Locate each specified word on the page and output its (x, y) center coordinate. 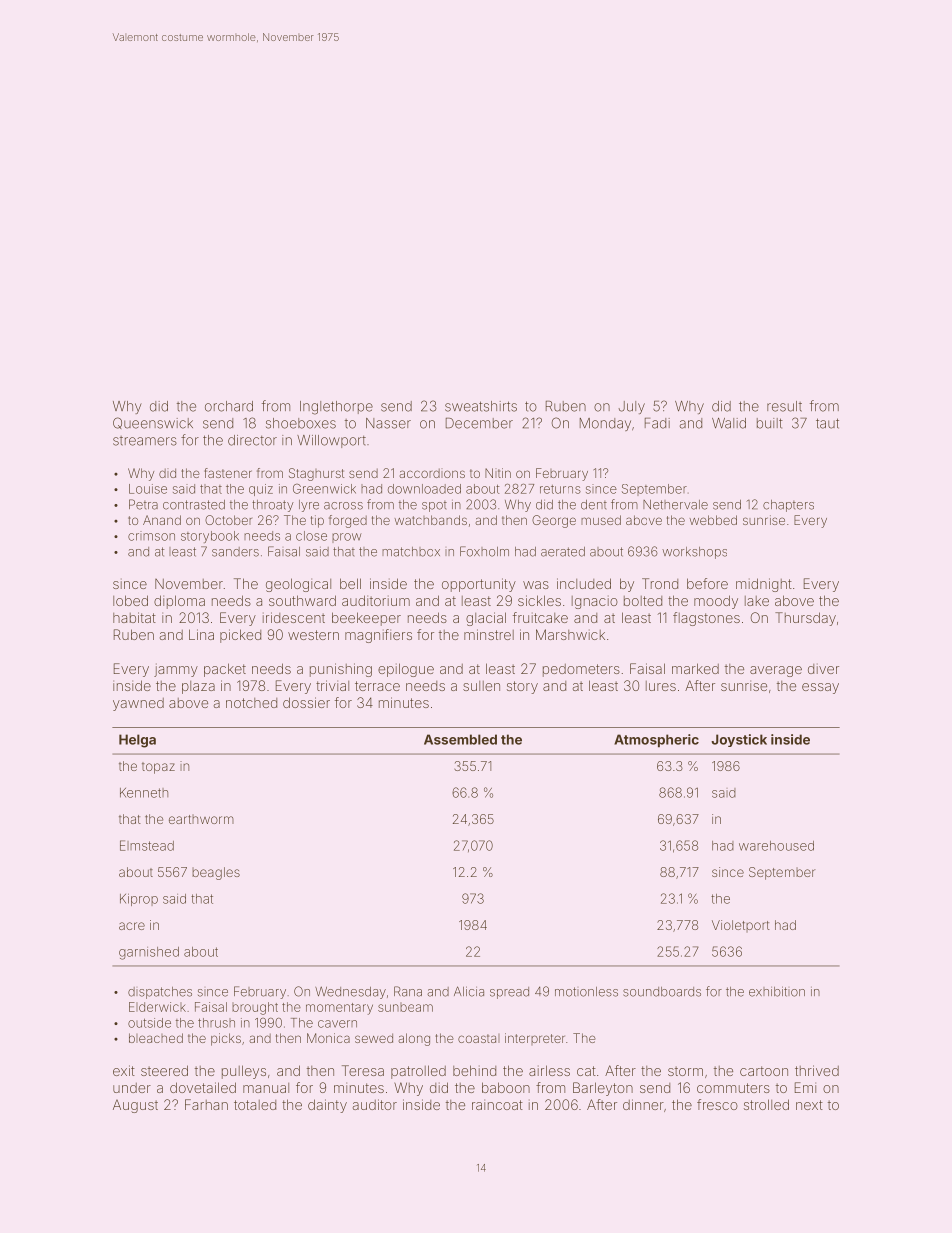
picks (226, 1039)
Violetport (741, 926)
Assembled (460, 739)
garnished (149, 953)
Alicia (469, 991)
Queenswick (153, 423)
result (784, 406)
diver (823, 669)
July (631, 407)
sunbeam (405, 1007)
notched (251, 703)
